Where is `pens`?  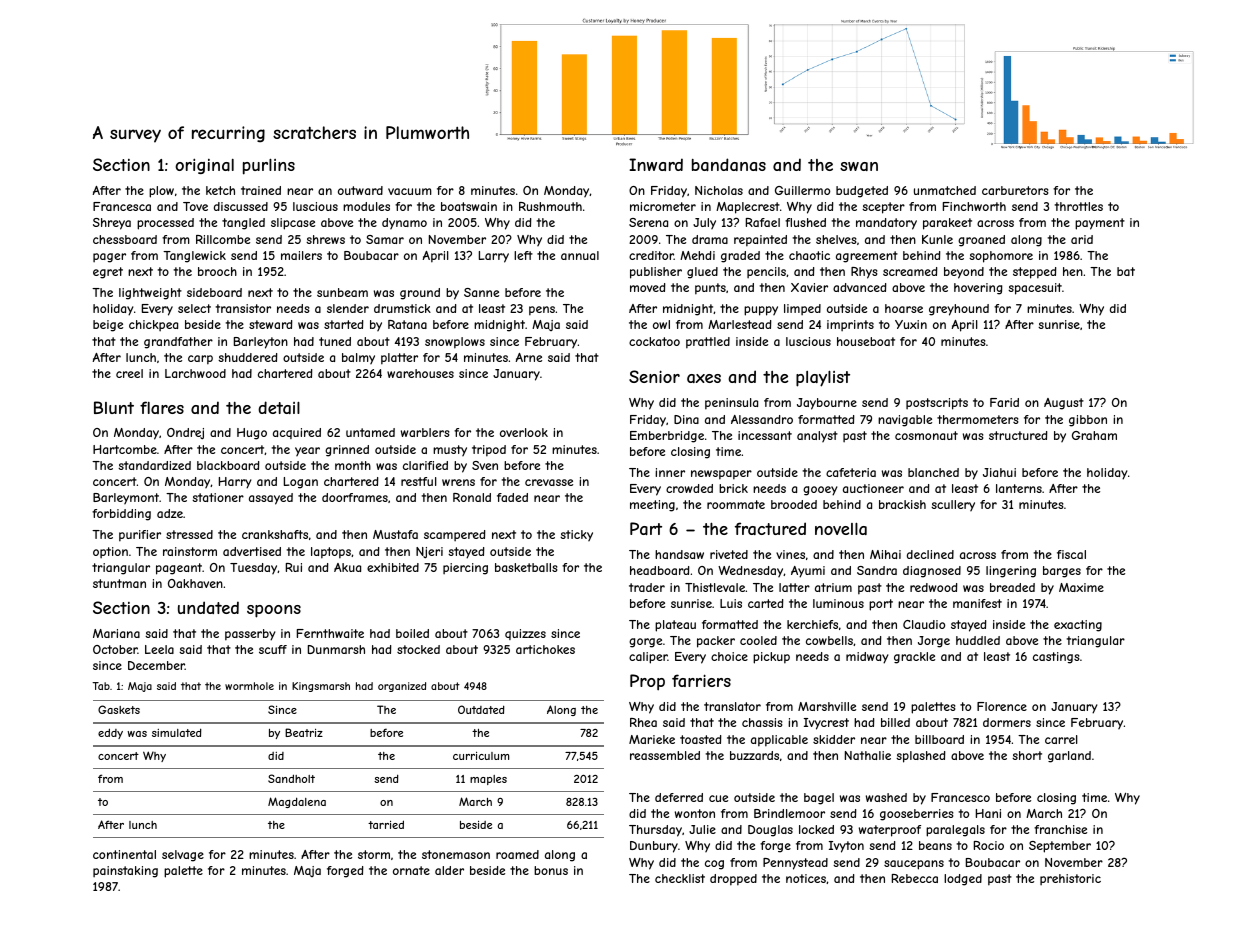
pens is located at coordinates (542, 311).
